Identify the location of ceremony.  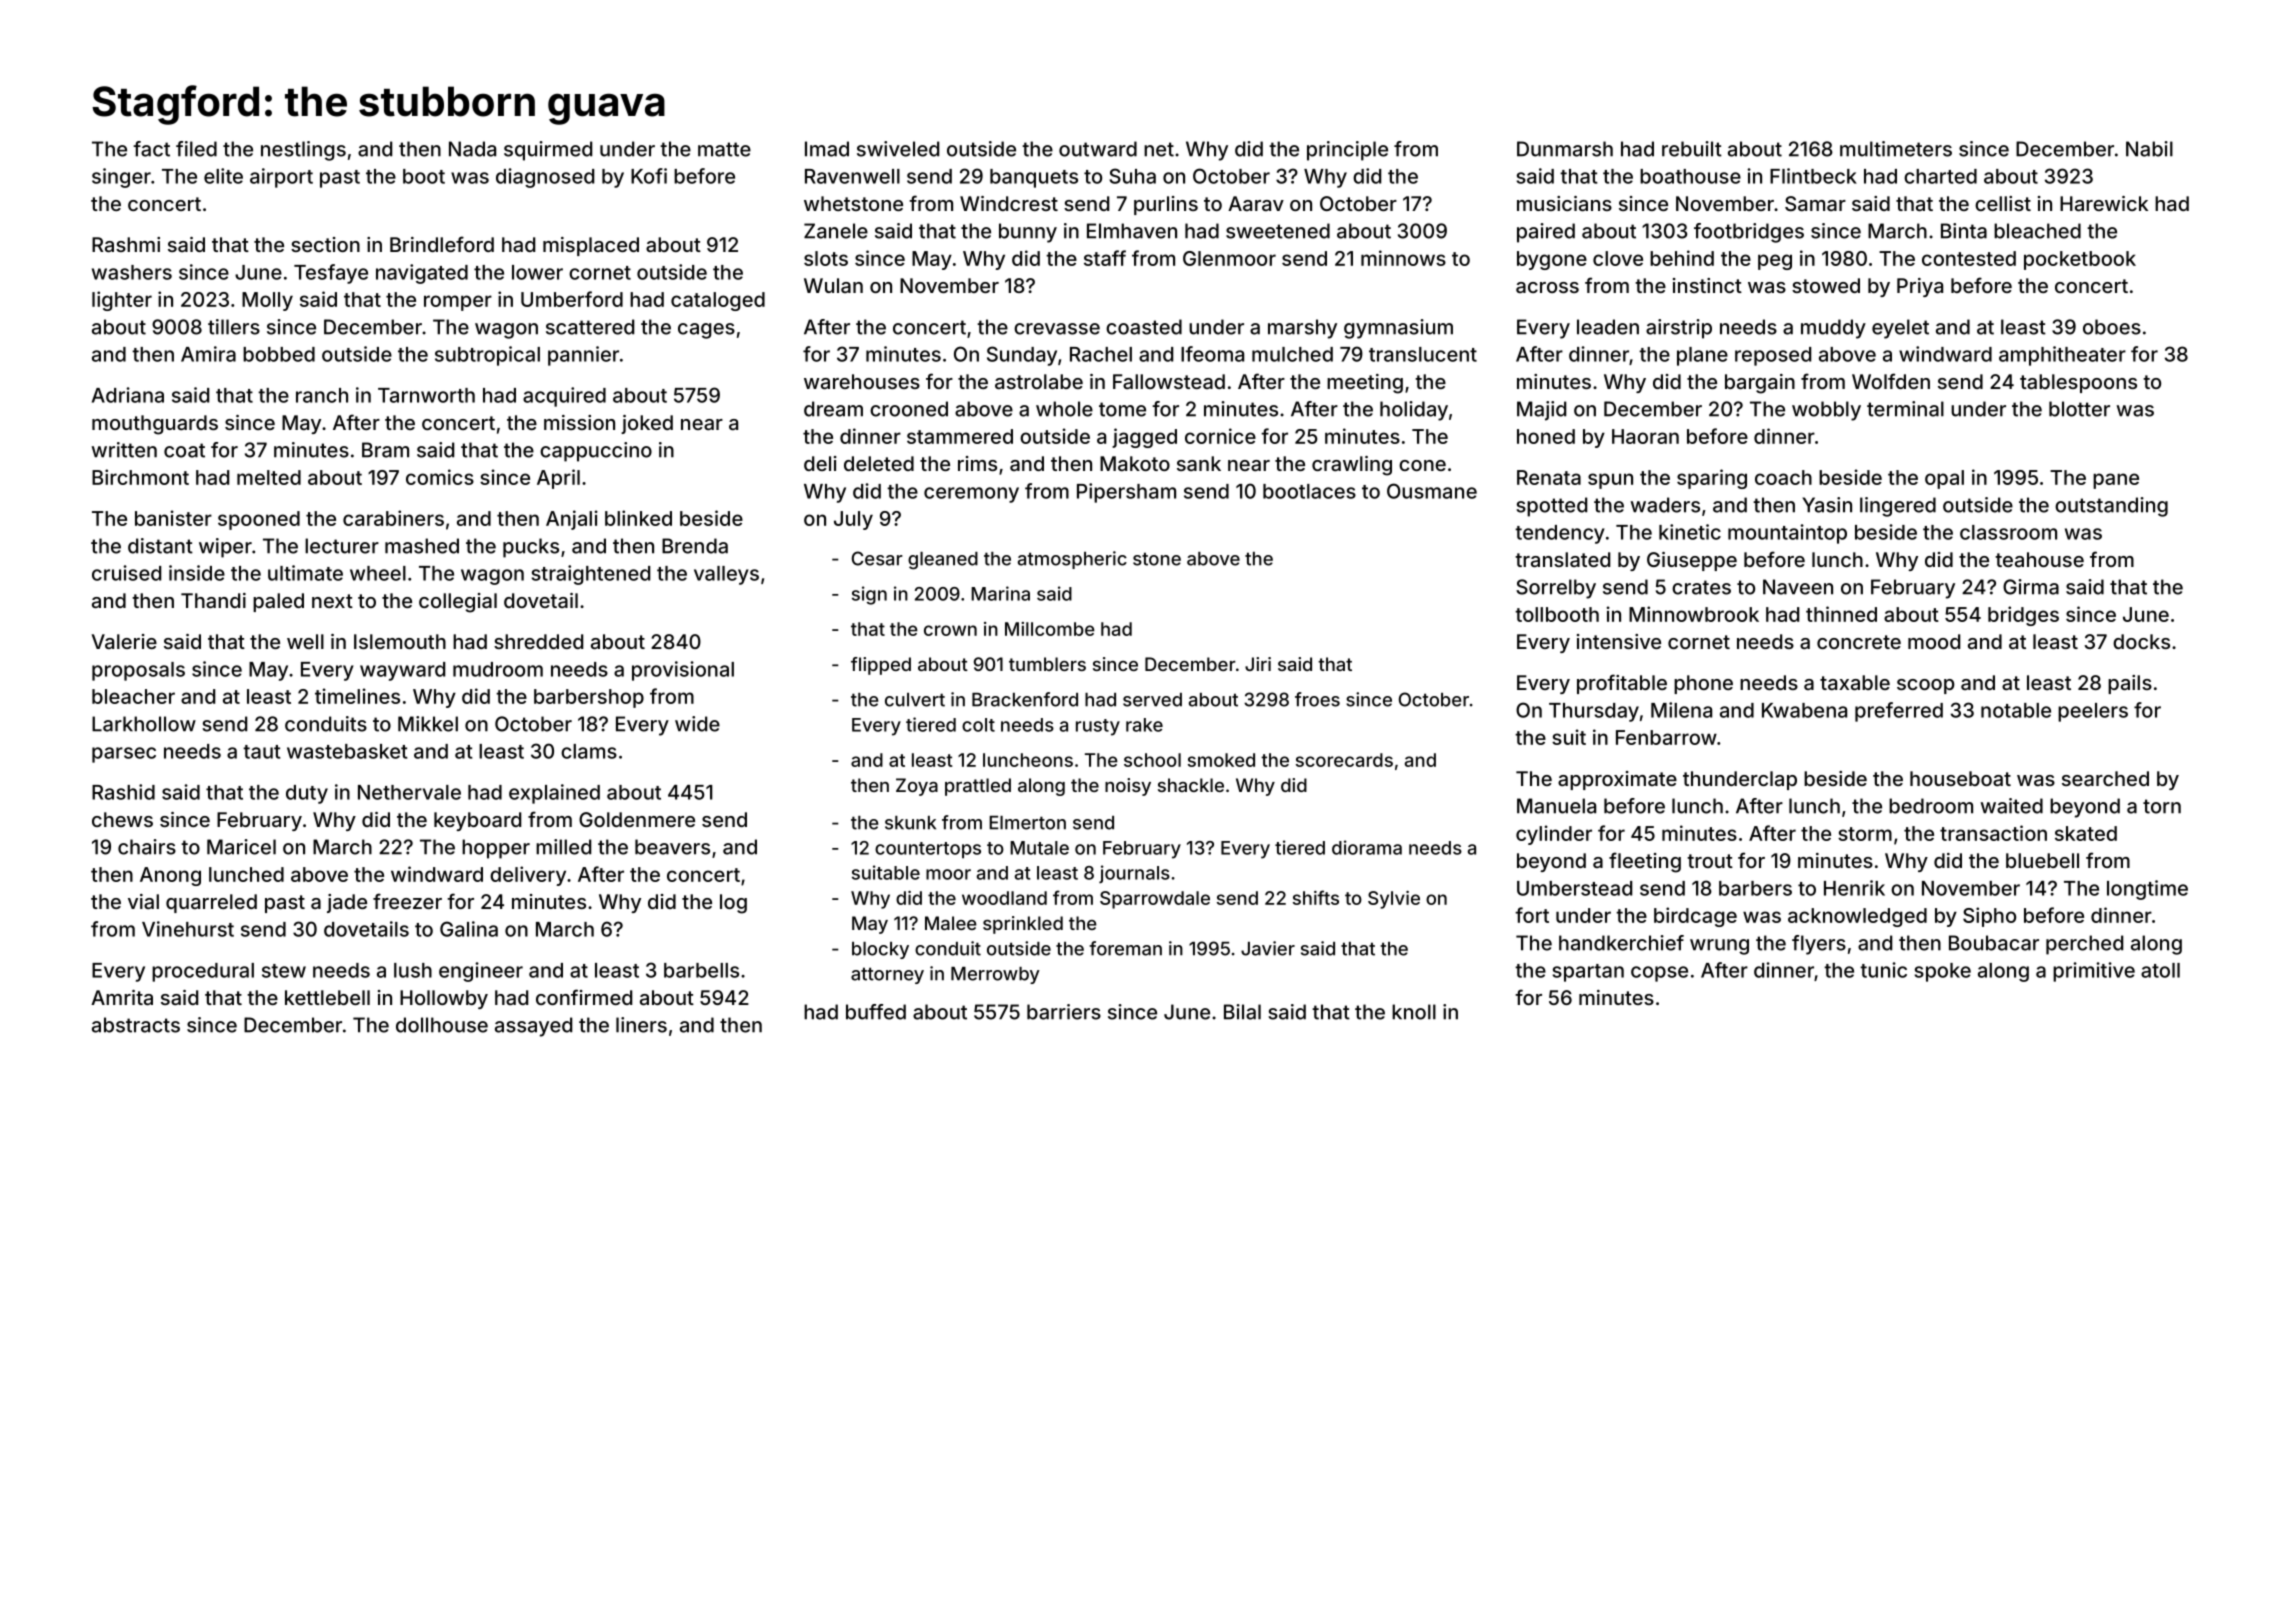
(971, 495).
